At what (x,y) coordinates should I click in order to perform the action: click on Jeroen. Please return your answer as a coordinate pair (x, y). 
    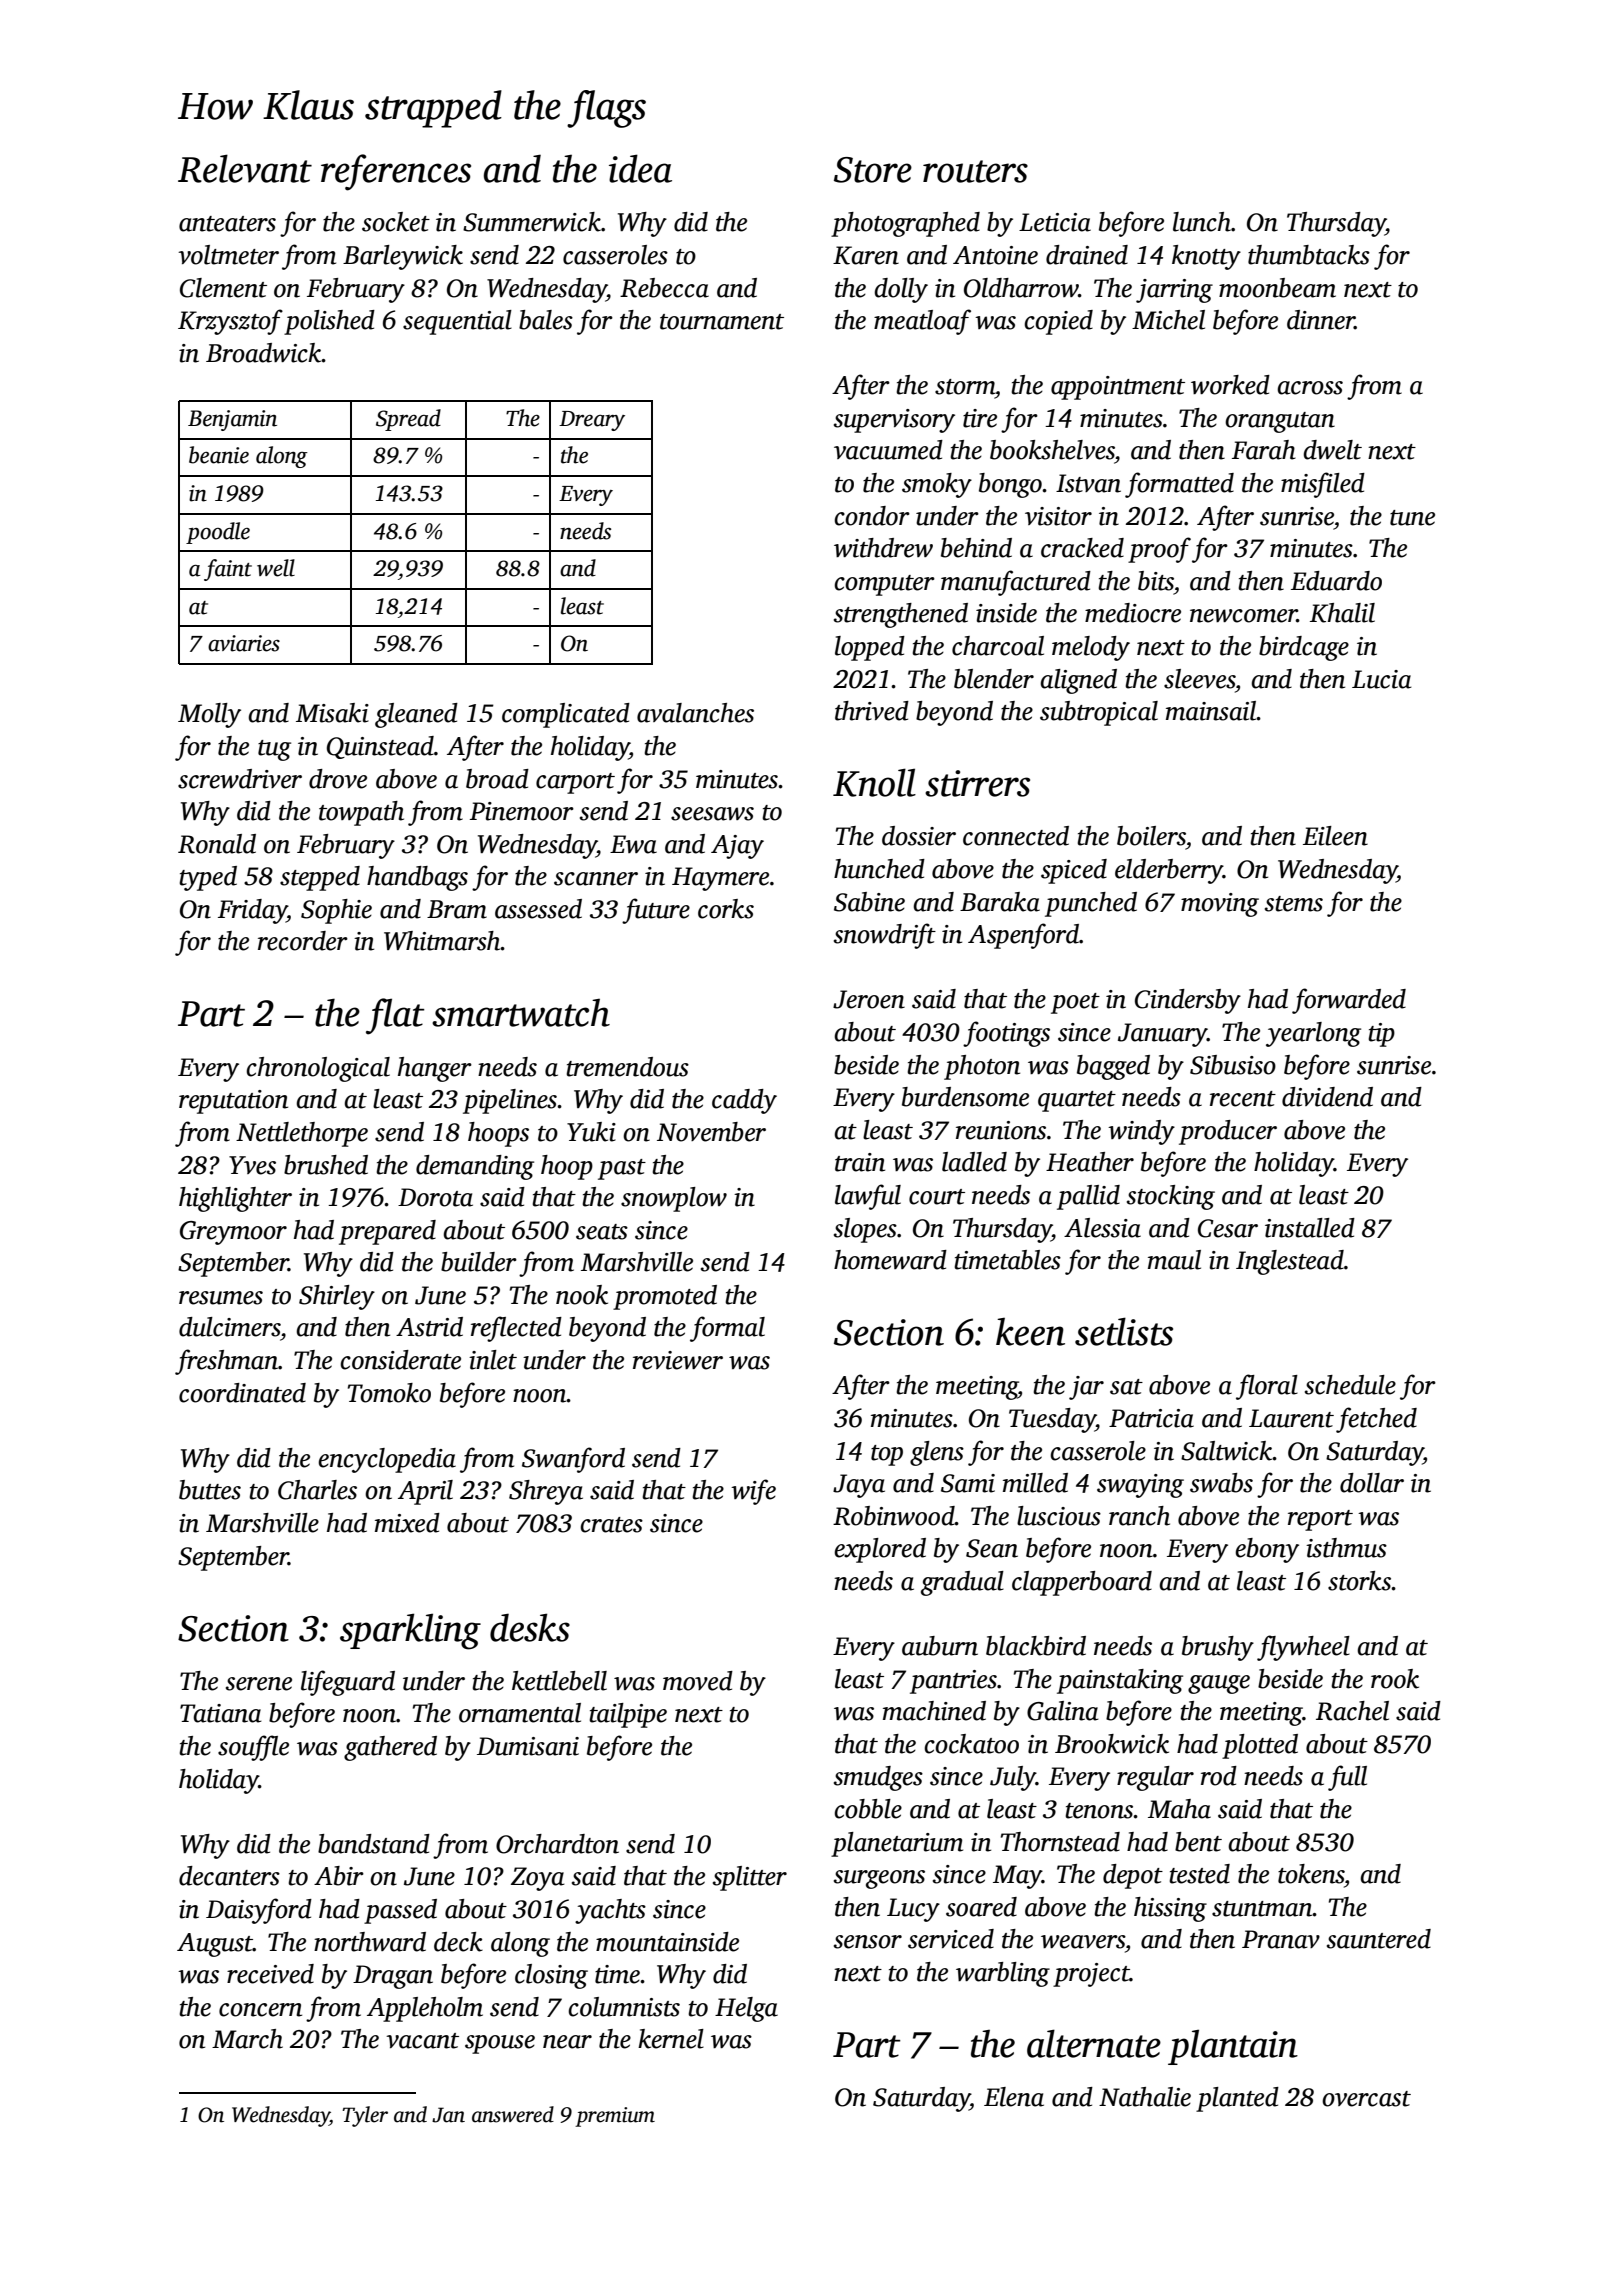
    Looking at the image, I should click on (869, 999).
